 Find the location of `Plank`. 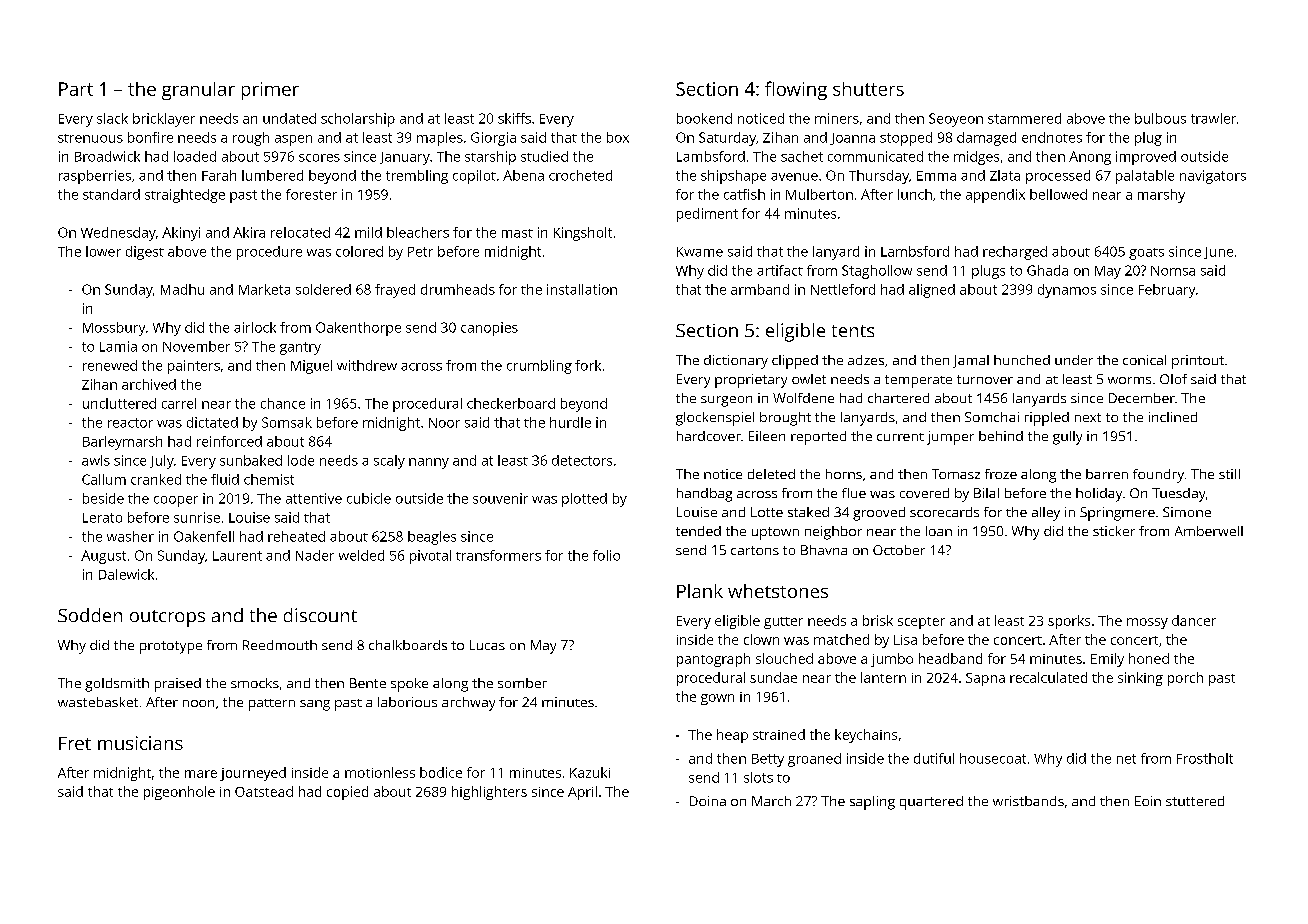

Plank is located at coordinates (700, 591).
